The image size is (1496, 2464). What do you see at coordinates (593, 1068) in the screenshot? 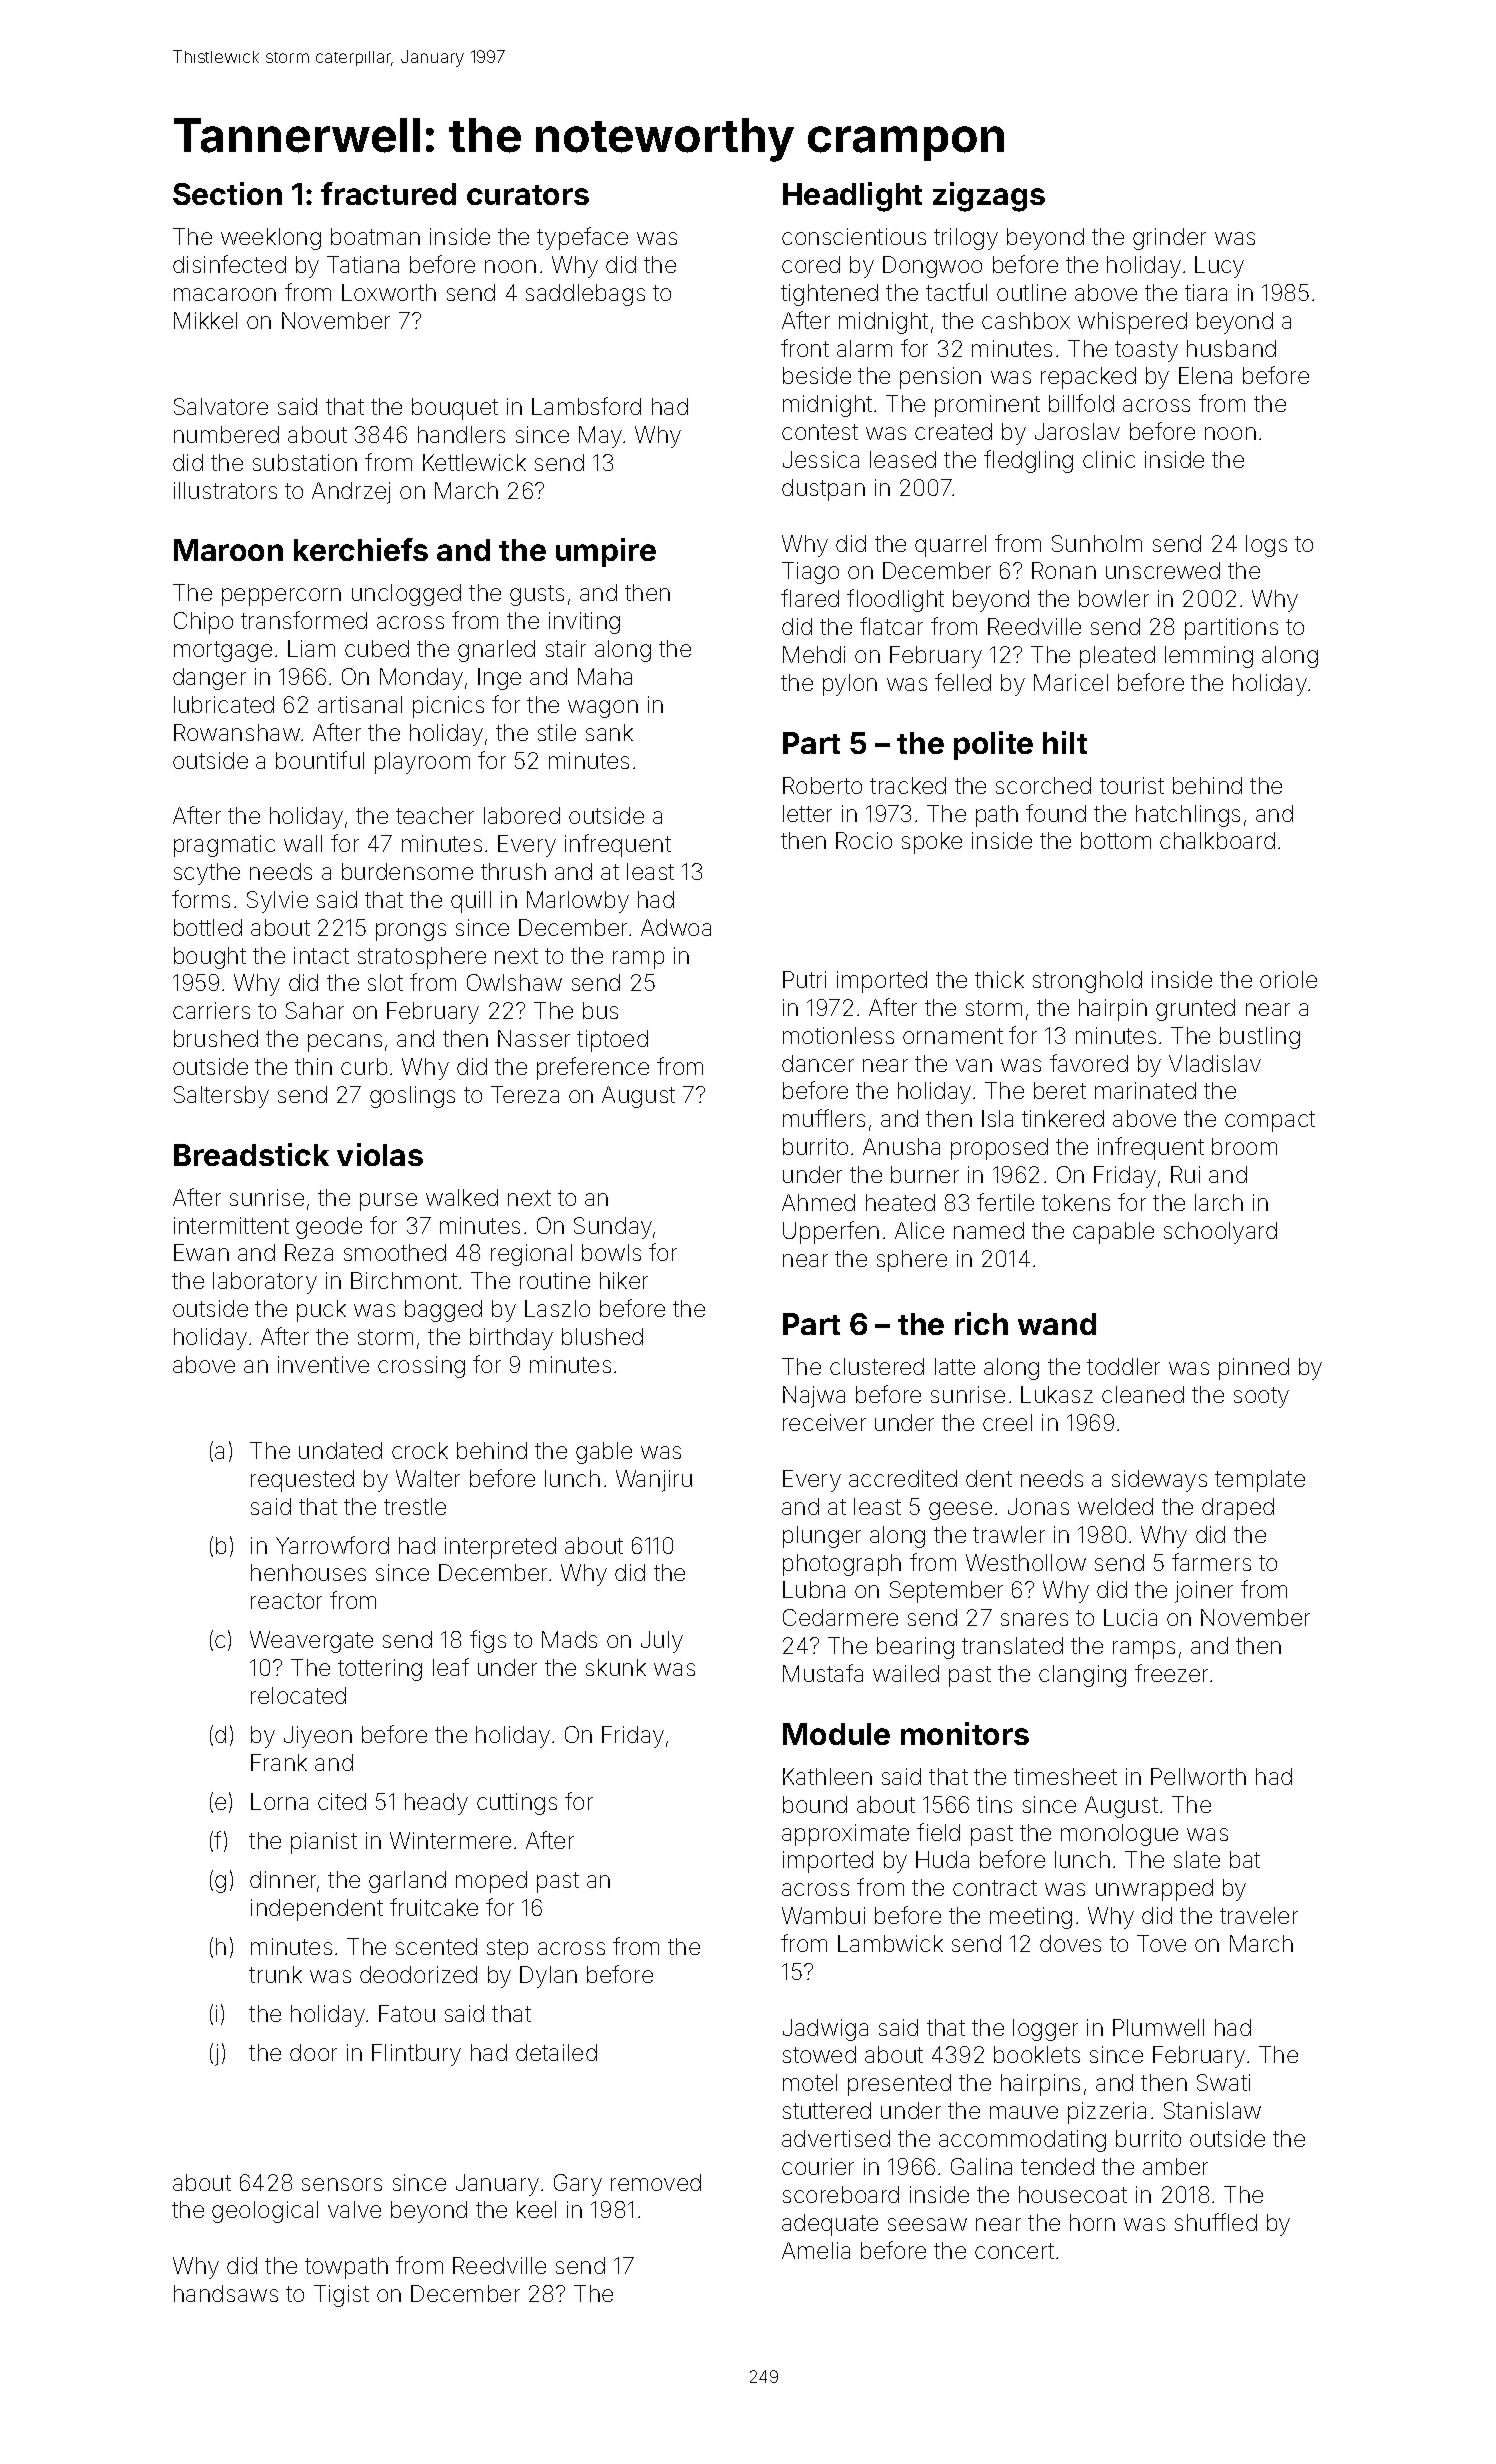
I see `preference` at bounding box center [593, 1068].
